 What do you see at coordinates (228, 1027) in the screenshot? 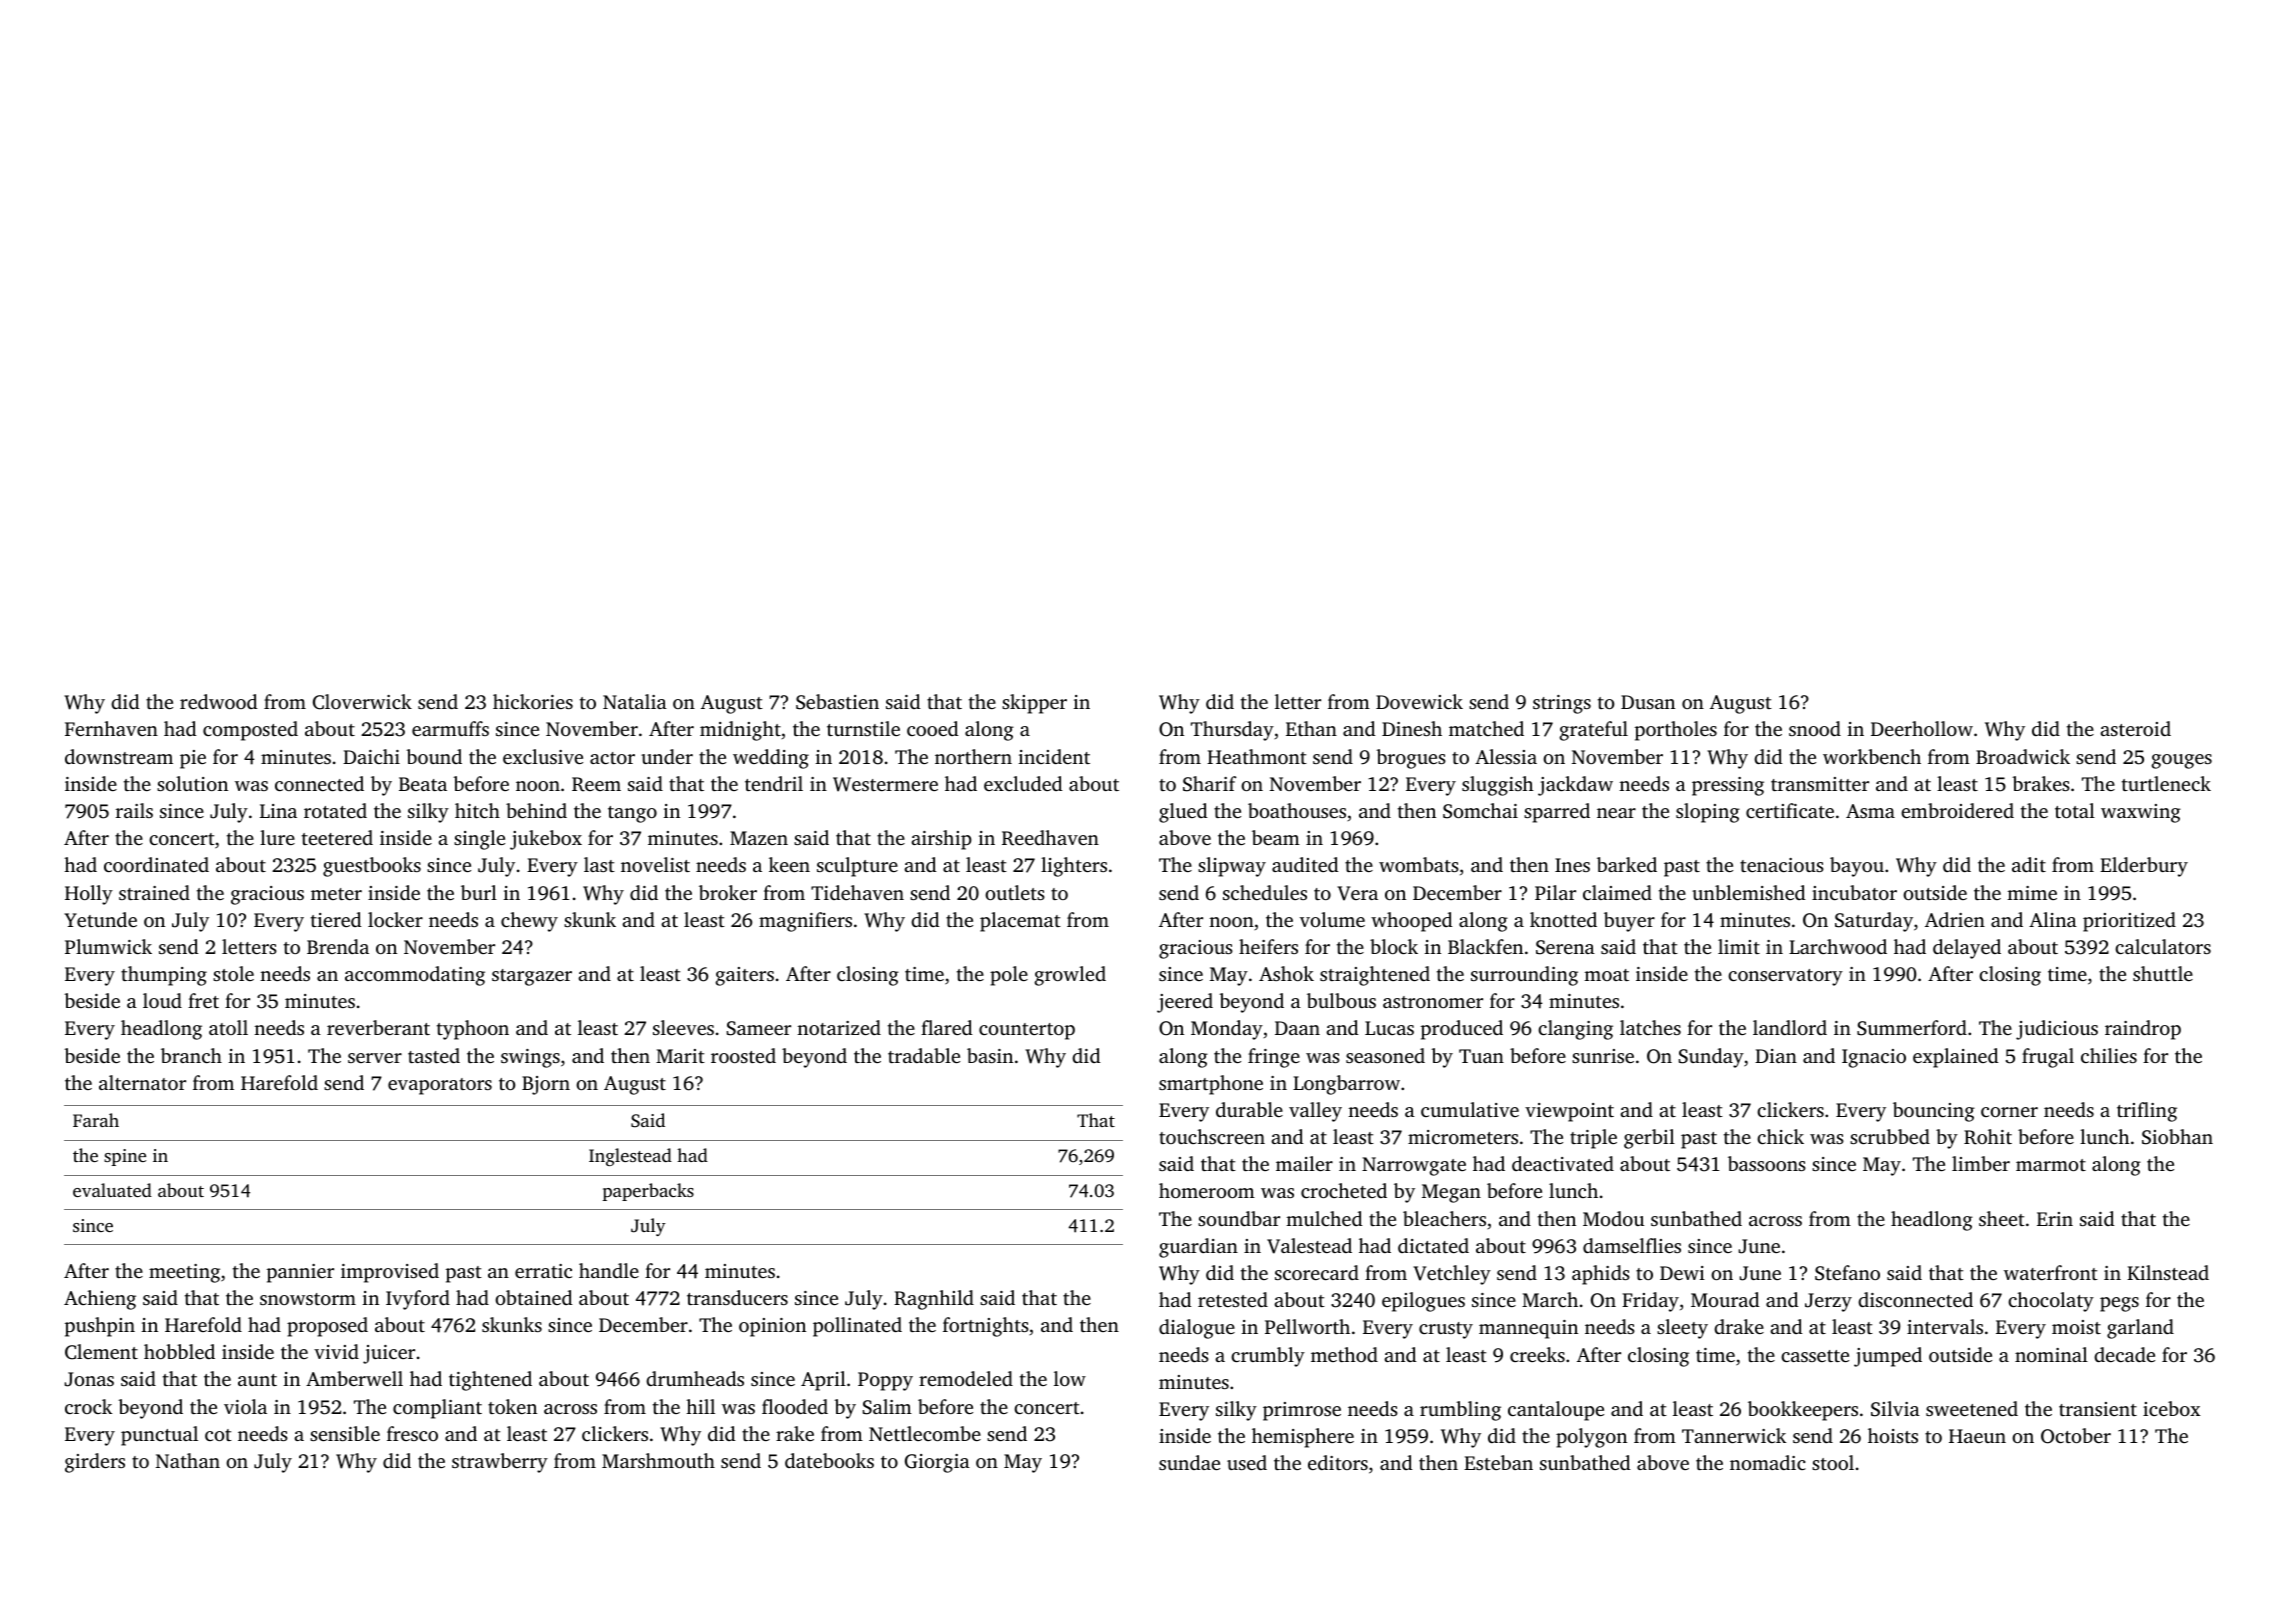
I see `atoll` at bounding box center [228, 1027].
